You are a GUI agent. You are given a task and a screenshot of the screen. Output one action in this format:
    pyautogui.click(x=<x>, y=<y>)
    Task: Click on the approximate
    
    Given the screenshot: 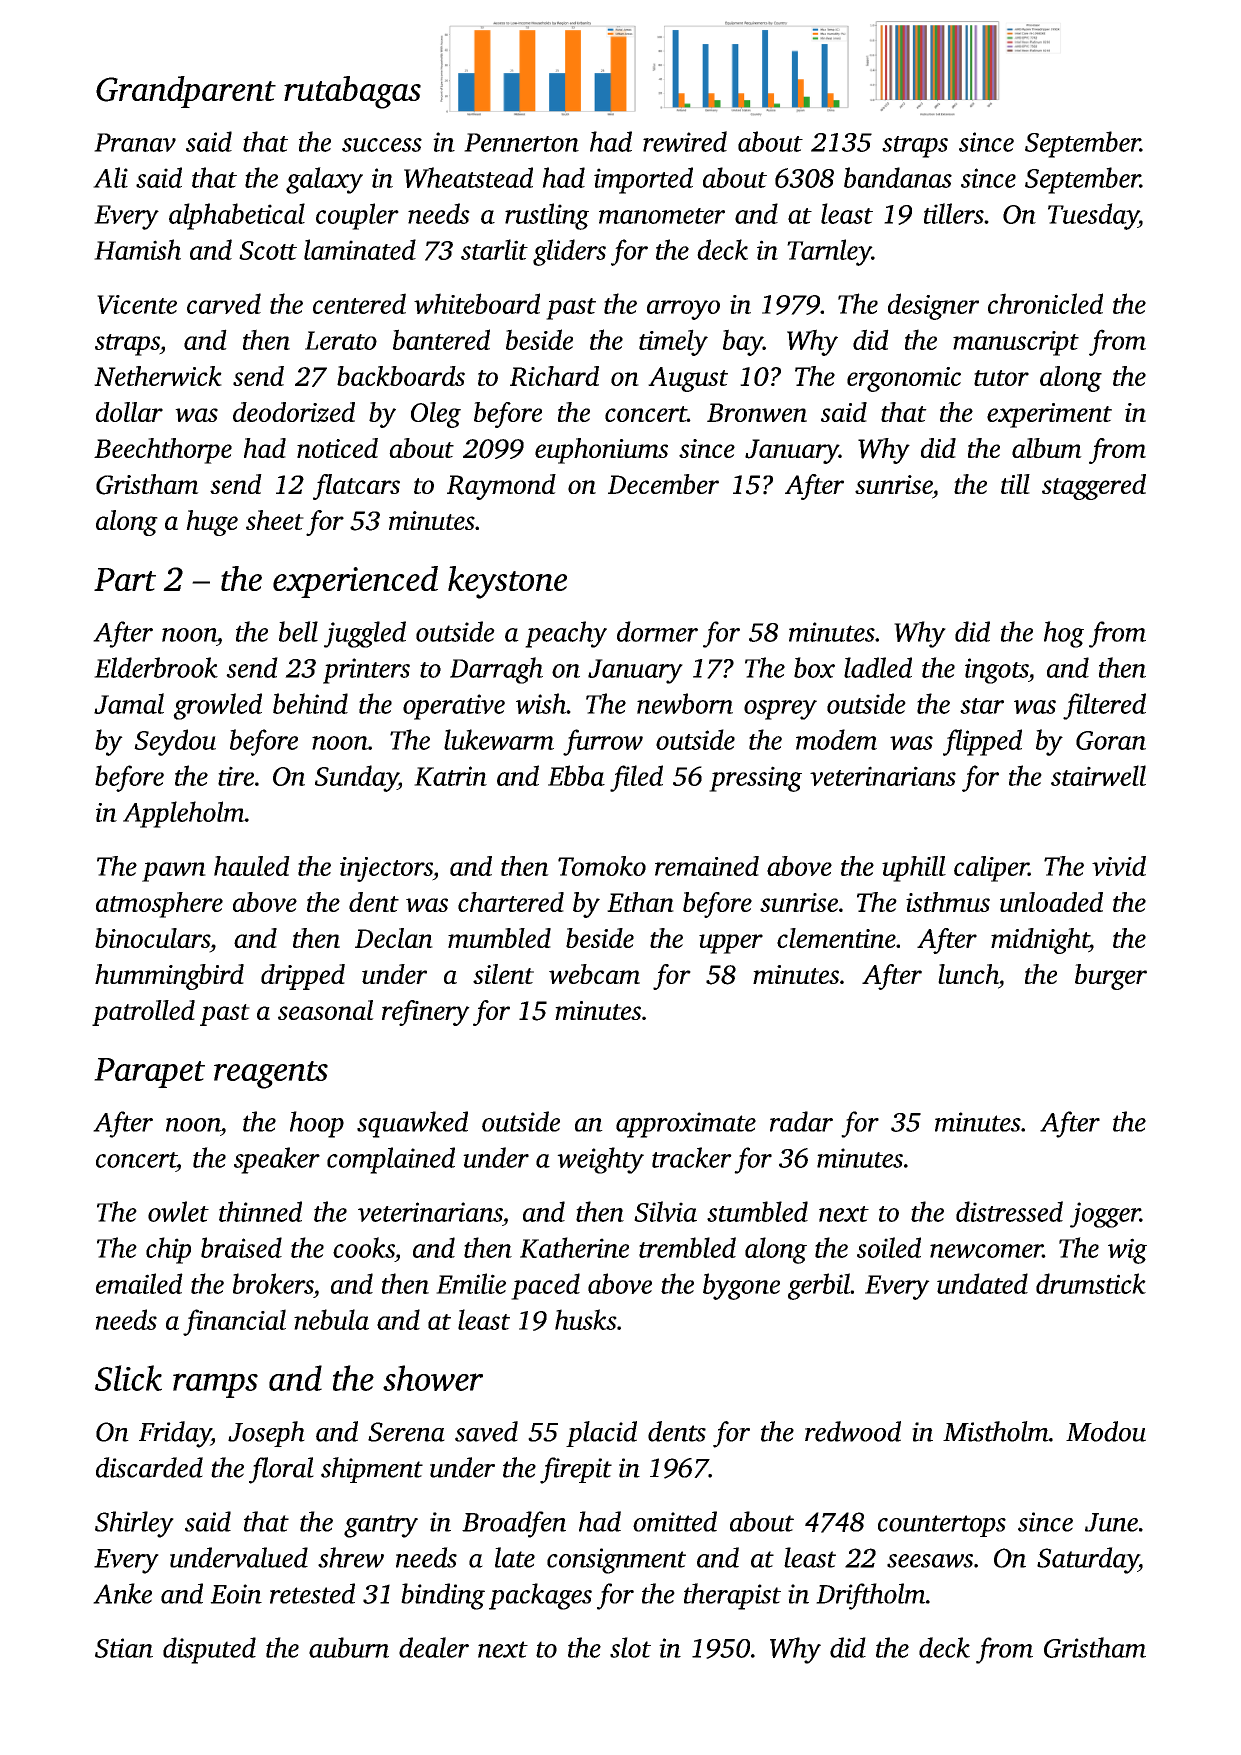 What is the action you would take?
    pyautogui.click(x=686, y=1125)
